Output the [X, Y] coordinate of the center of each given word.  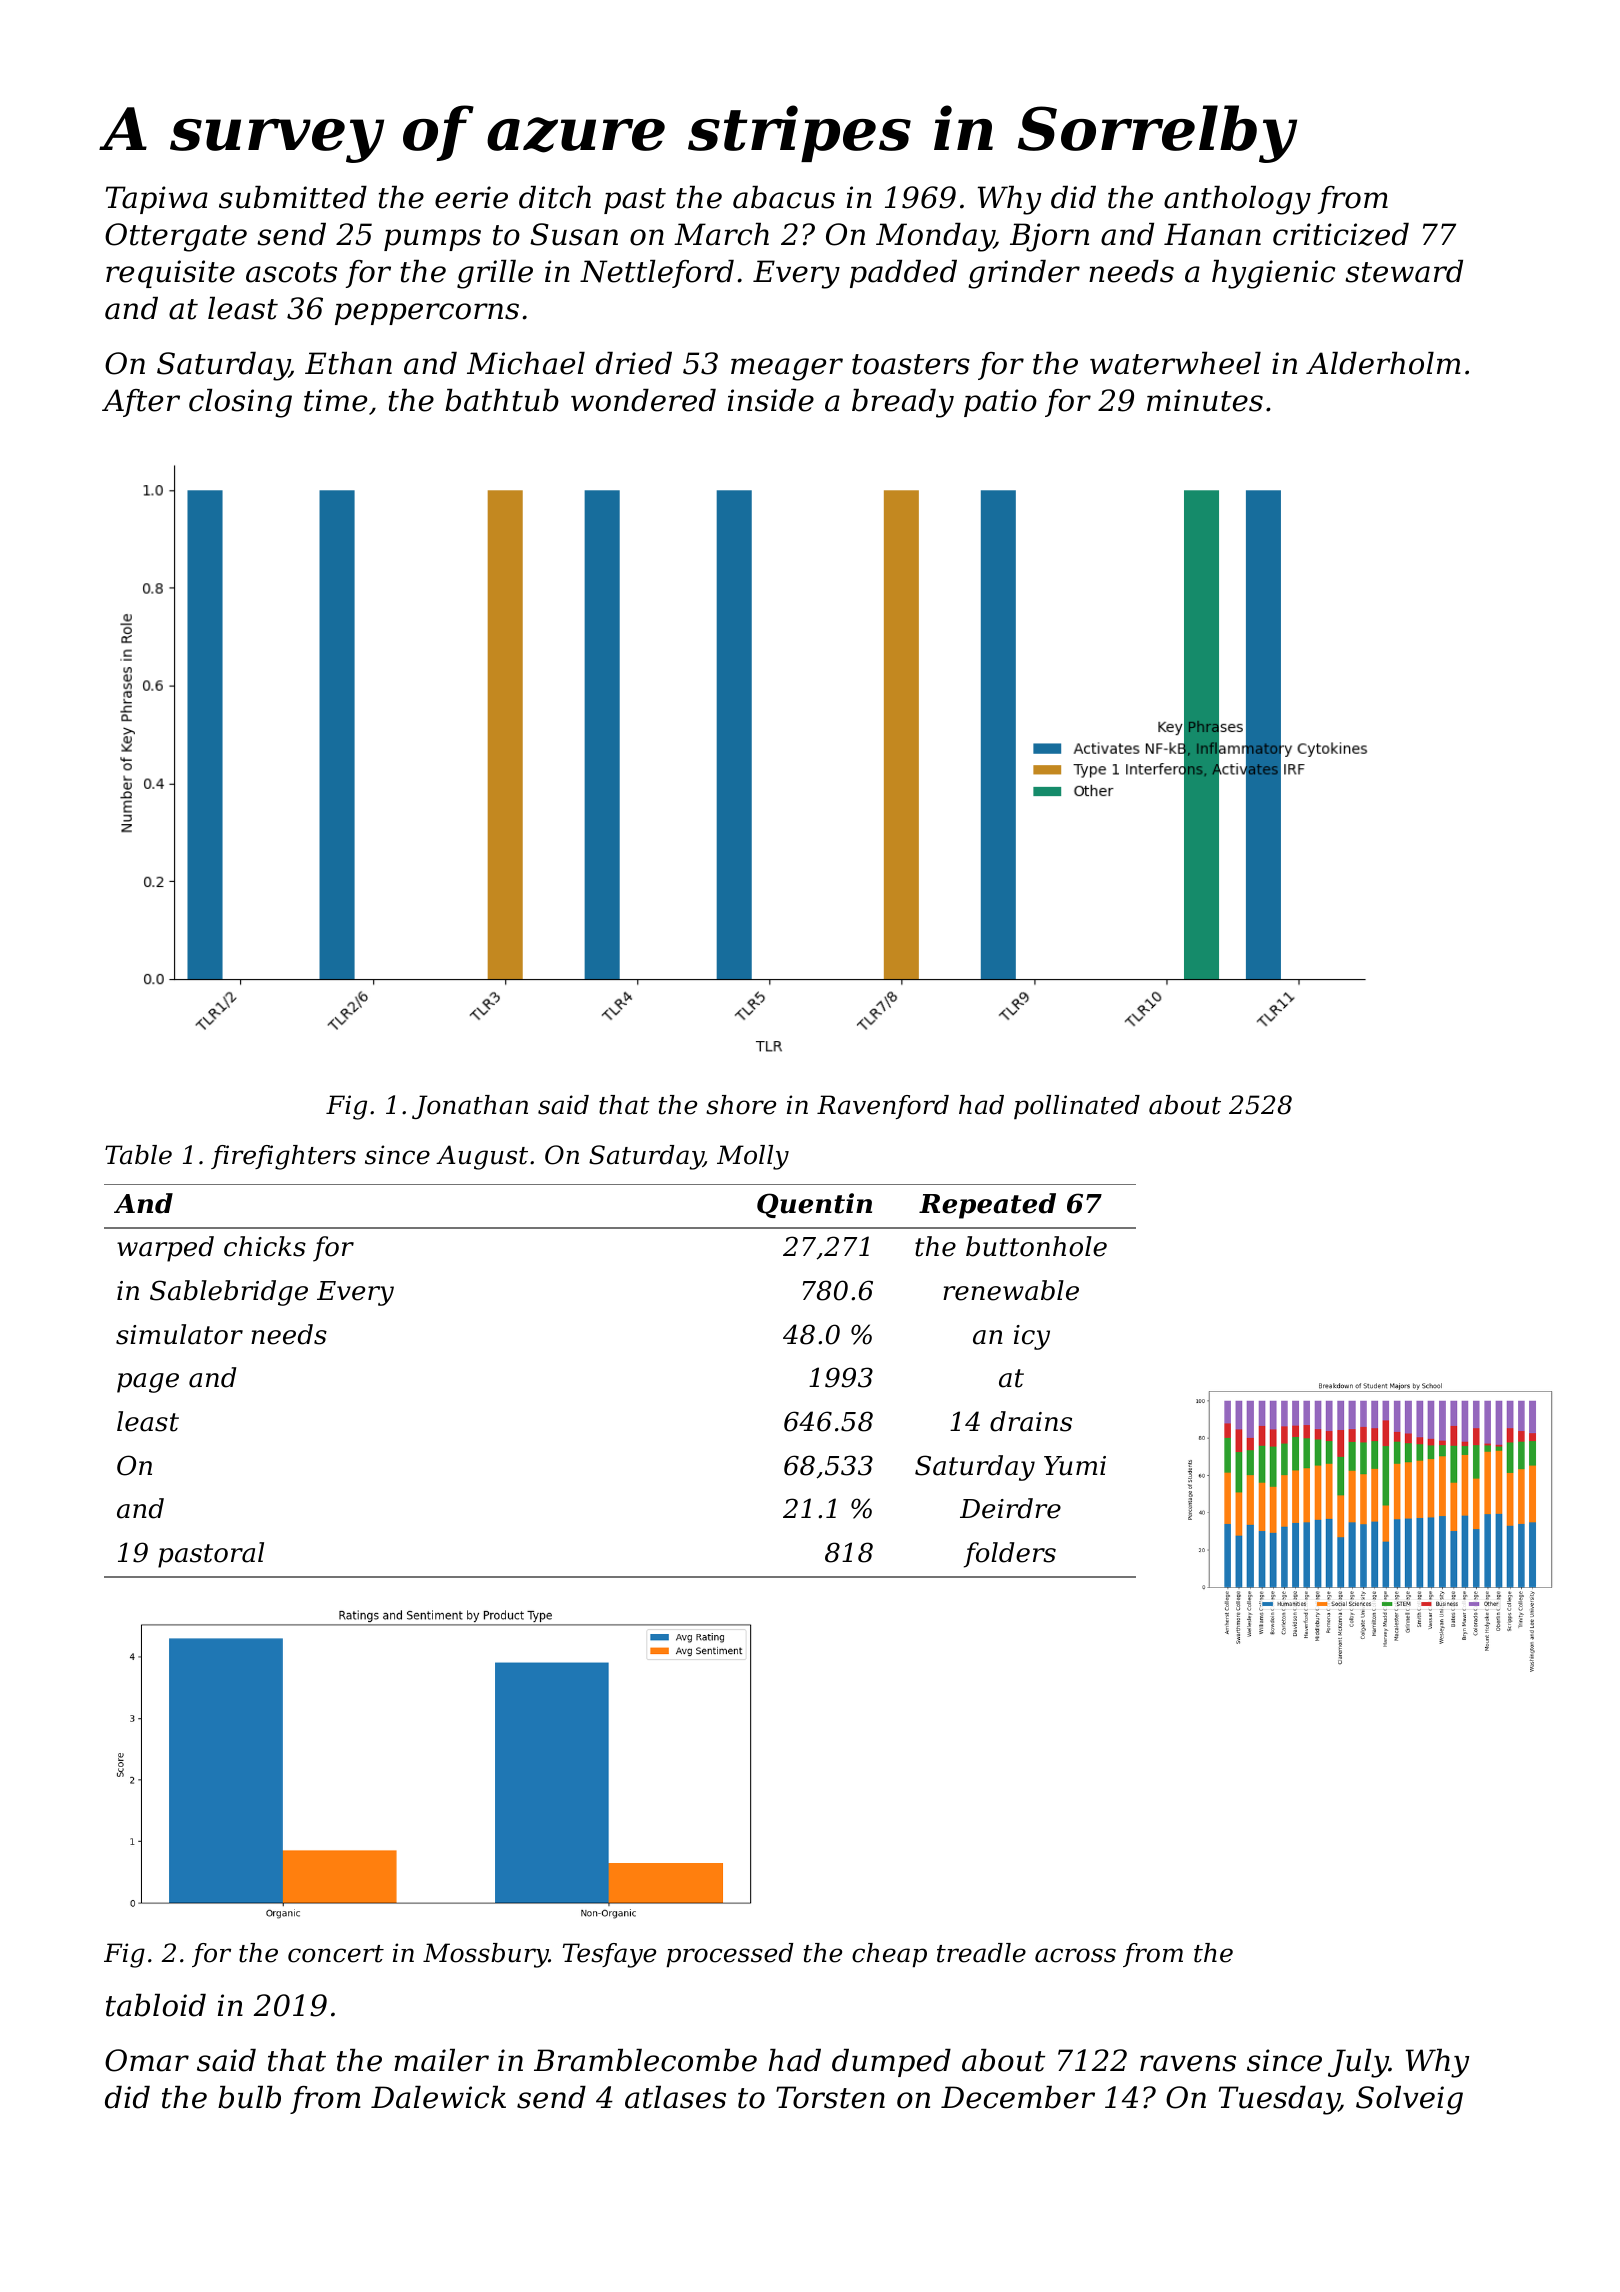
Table [138, 1155]
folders [1010, 1555]
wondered [643, 400]
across [1075, 1955]
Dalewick [438, 2097]
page [148, 1383]
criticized [1341, 234]
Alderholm [1383, 363]
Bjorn [1049, 237]
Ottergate [176, 237]
